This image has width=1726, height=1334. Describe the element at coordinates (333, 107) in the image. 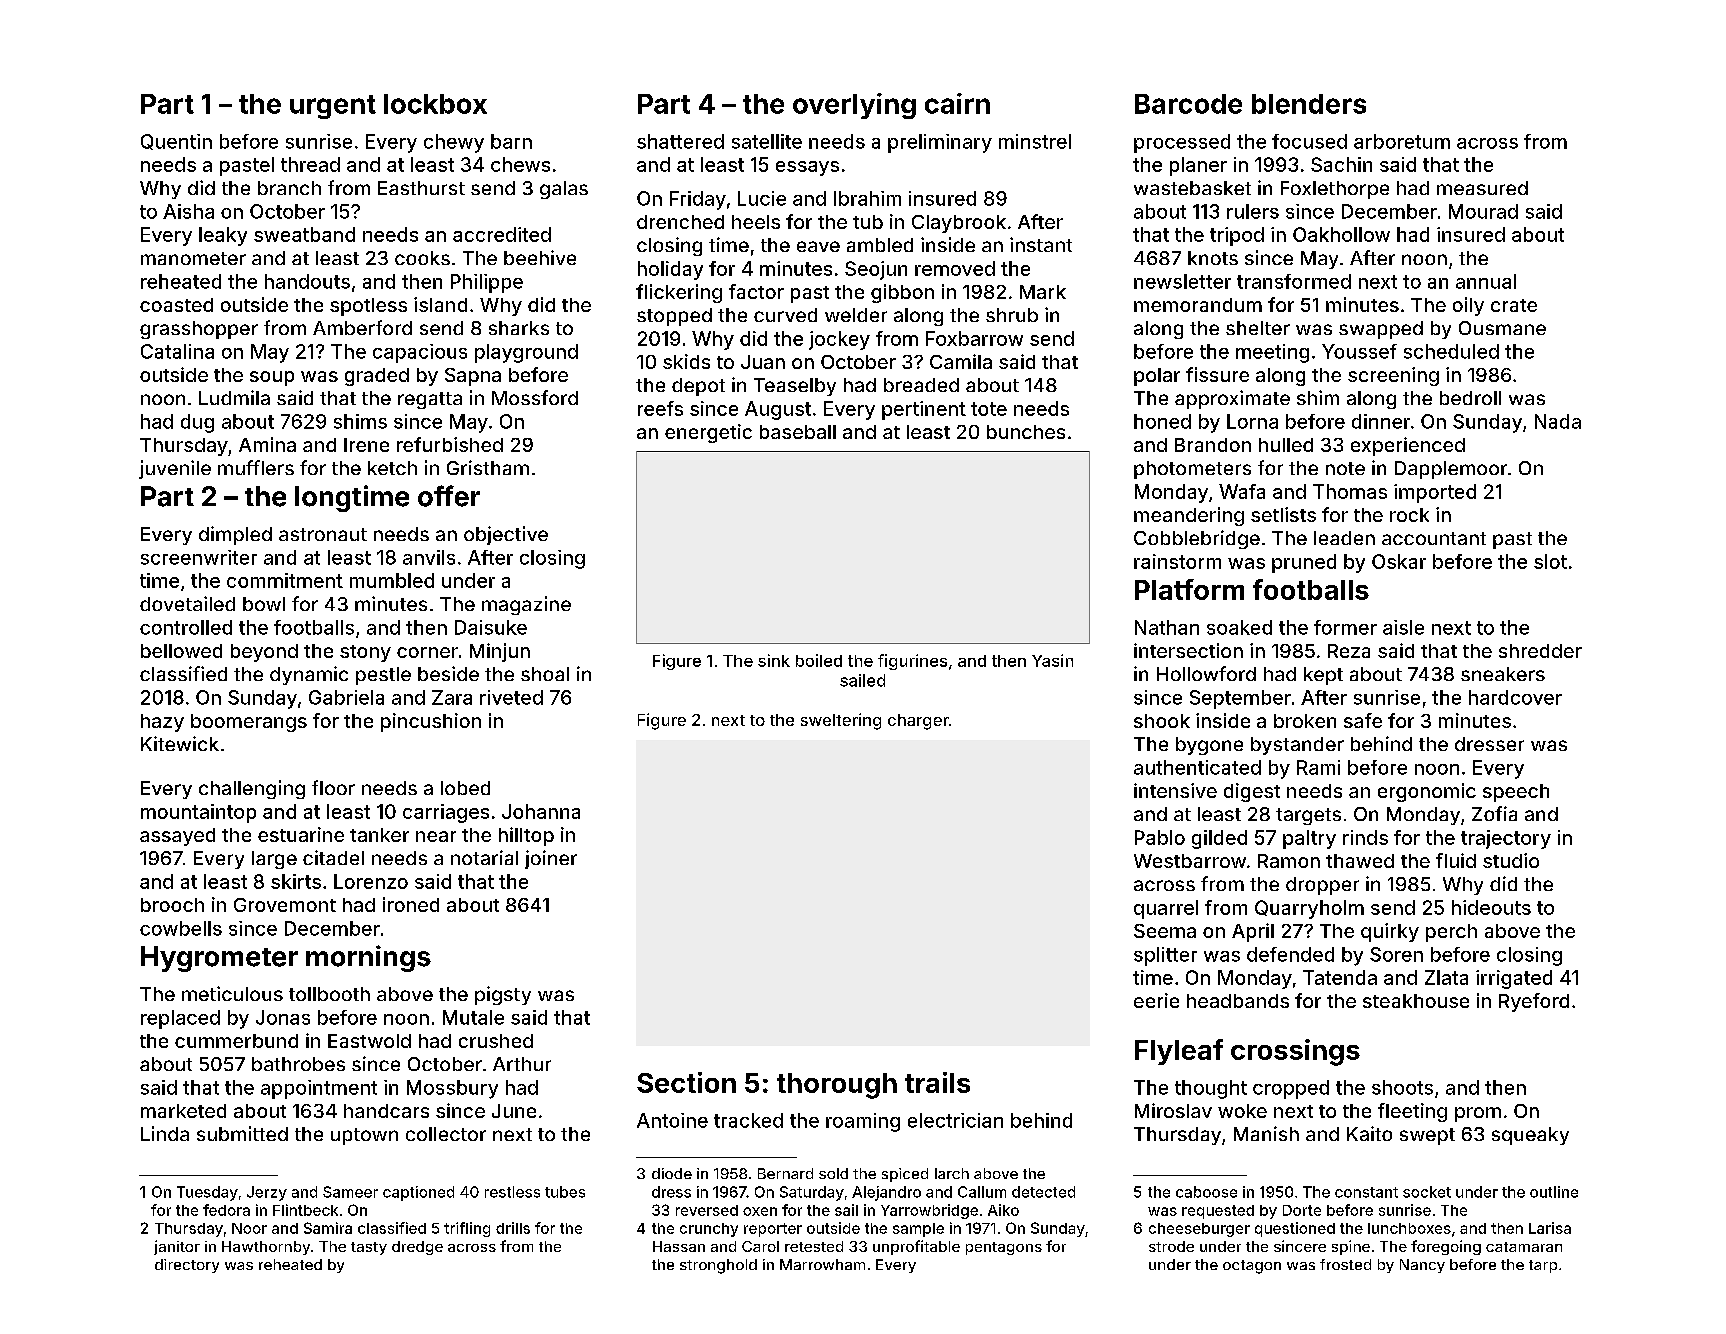

I see `urgent` at that location.
